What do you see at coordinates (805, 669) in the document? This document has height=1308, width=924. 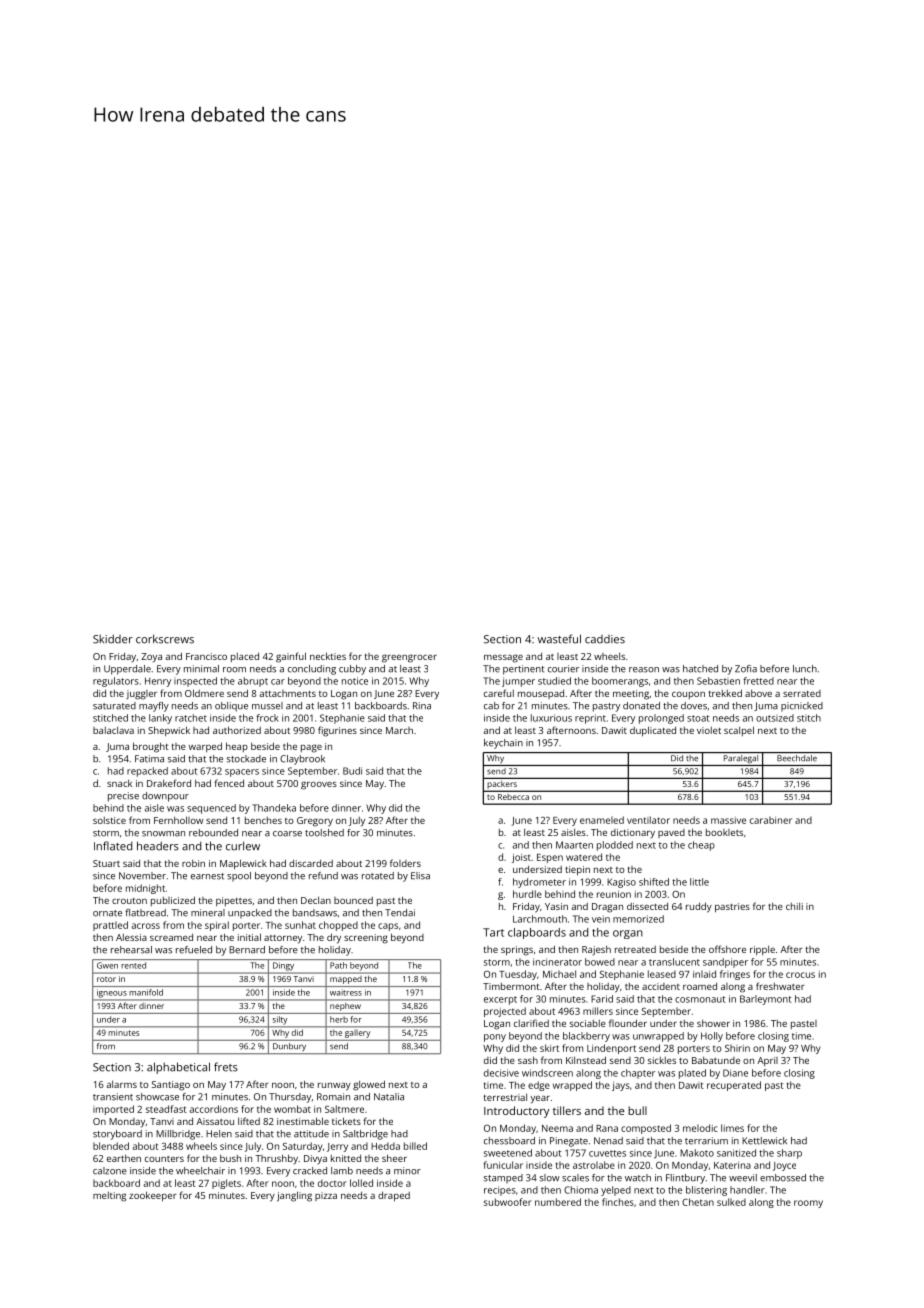 I see `lunch` at bounding box center [805, 669].
